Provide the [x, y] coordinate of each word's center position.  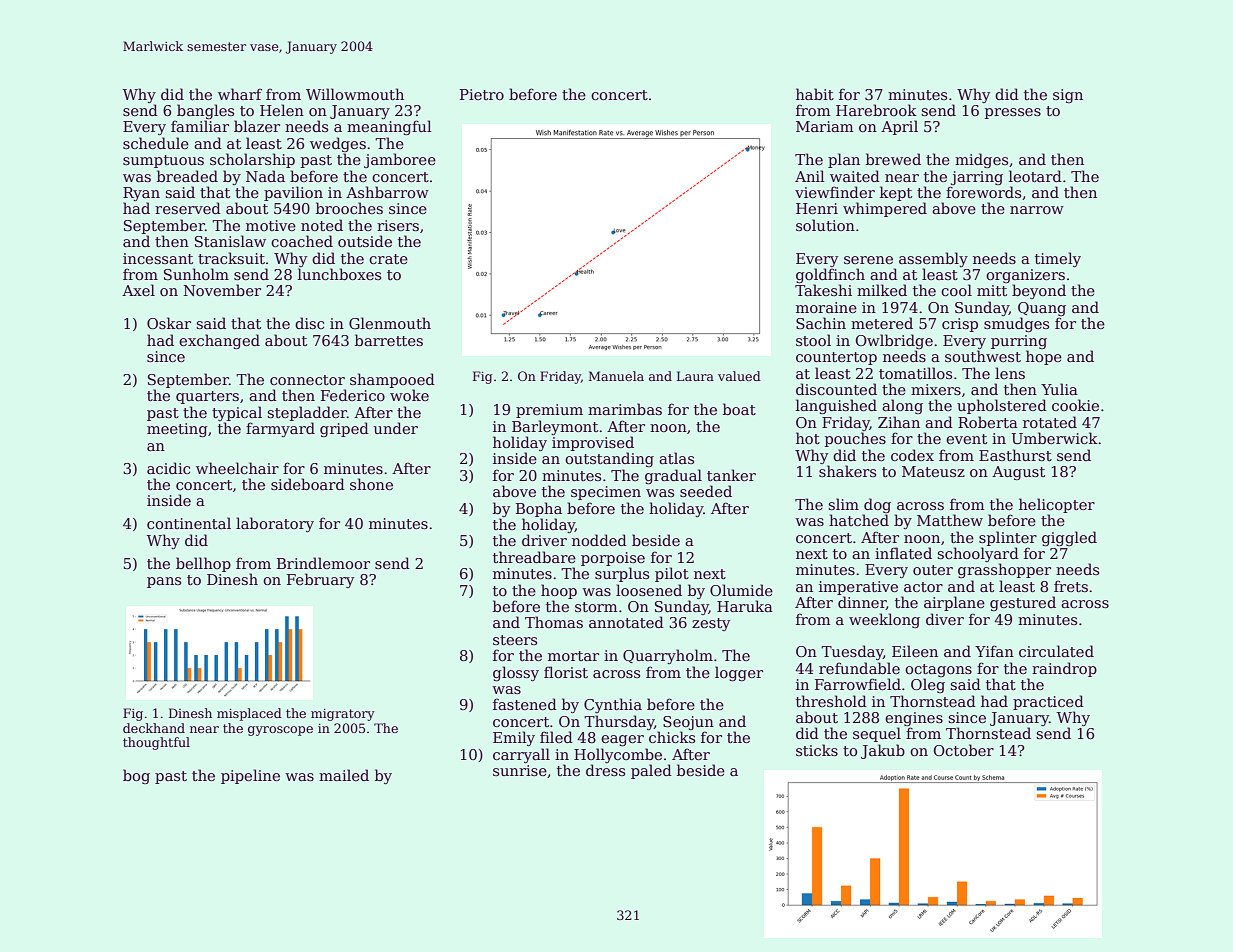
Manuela [616, 376]
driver [544, 540]
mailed [344, 775]
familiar [200, 126]
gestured [1023, 603]
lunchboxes [339, 274]
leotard [1035, 176]
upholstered [1002, 406]
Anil [810, 176]
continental [189, 523]
